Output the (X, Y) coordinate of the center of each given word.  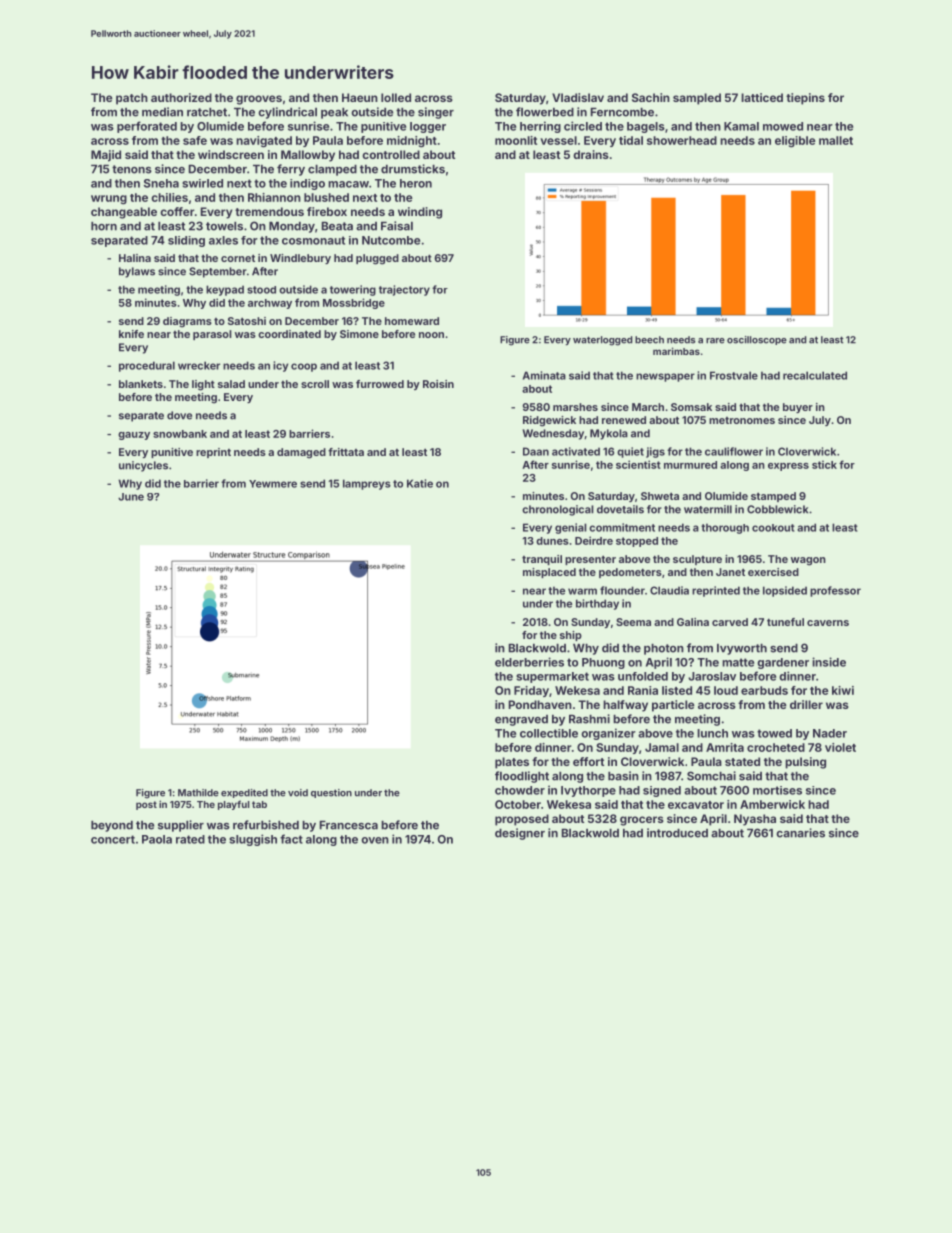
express (788, 467)
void (298, 793)
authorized (181, 97)
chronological (558, 510)
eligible (795, 142)
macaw (348, 184)
